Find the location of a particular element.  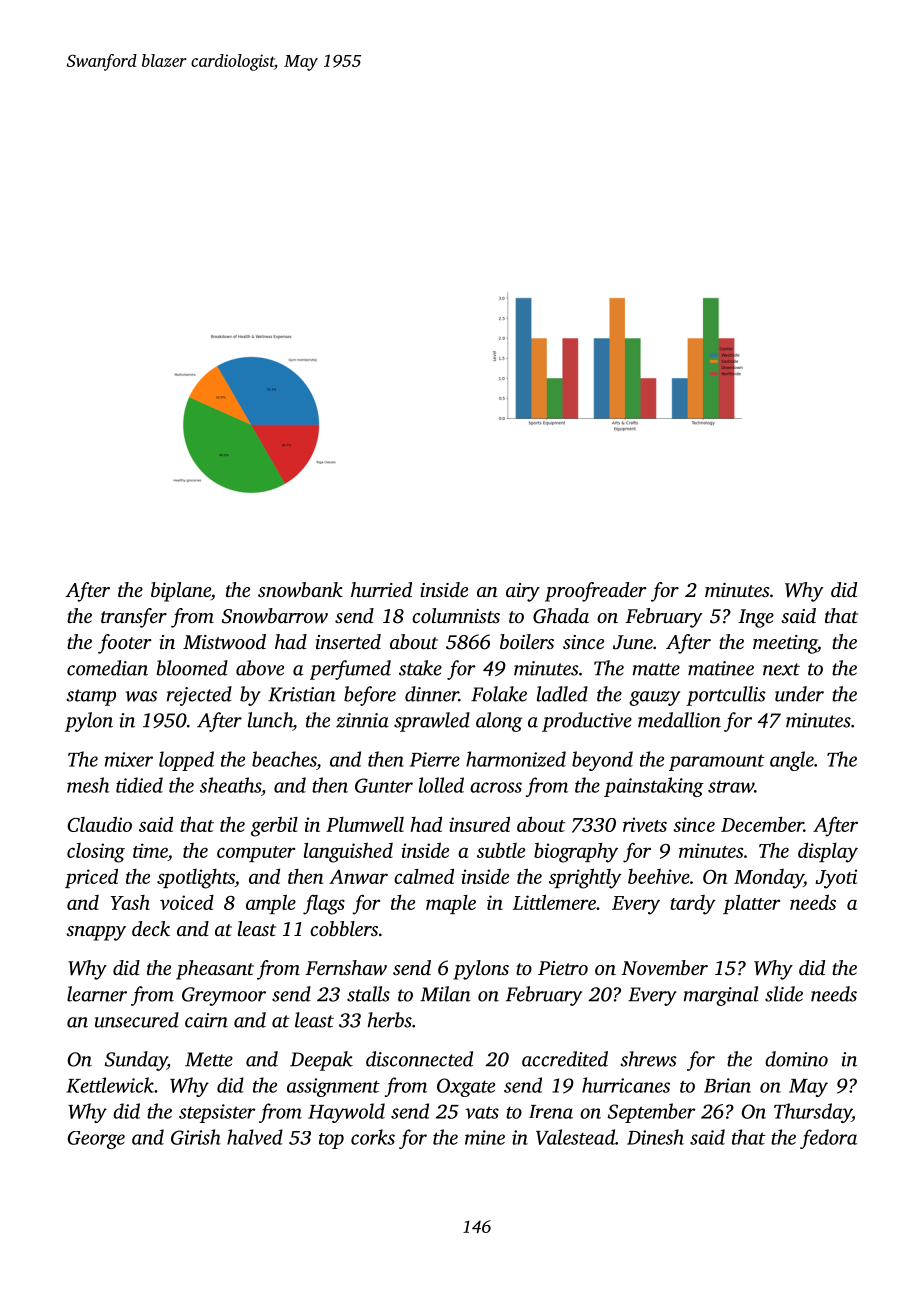

footer is located at coordinates (125, 644).
